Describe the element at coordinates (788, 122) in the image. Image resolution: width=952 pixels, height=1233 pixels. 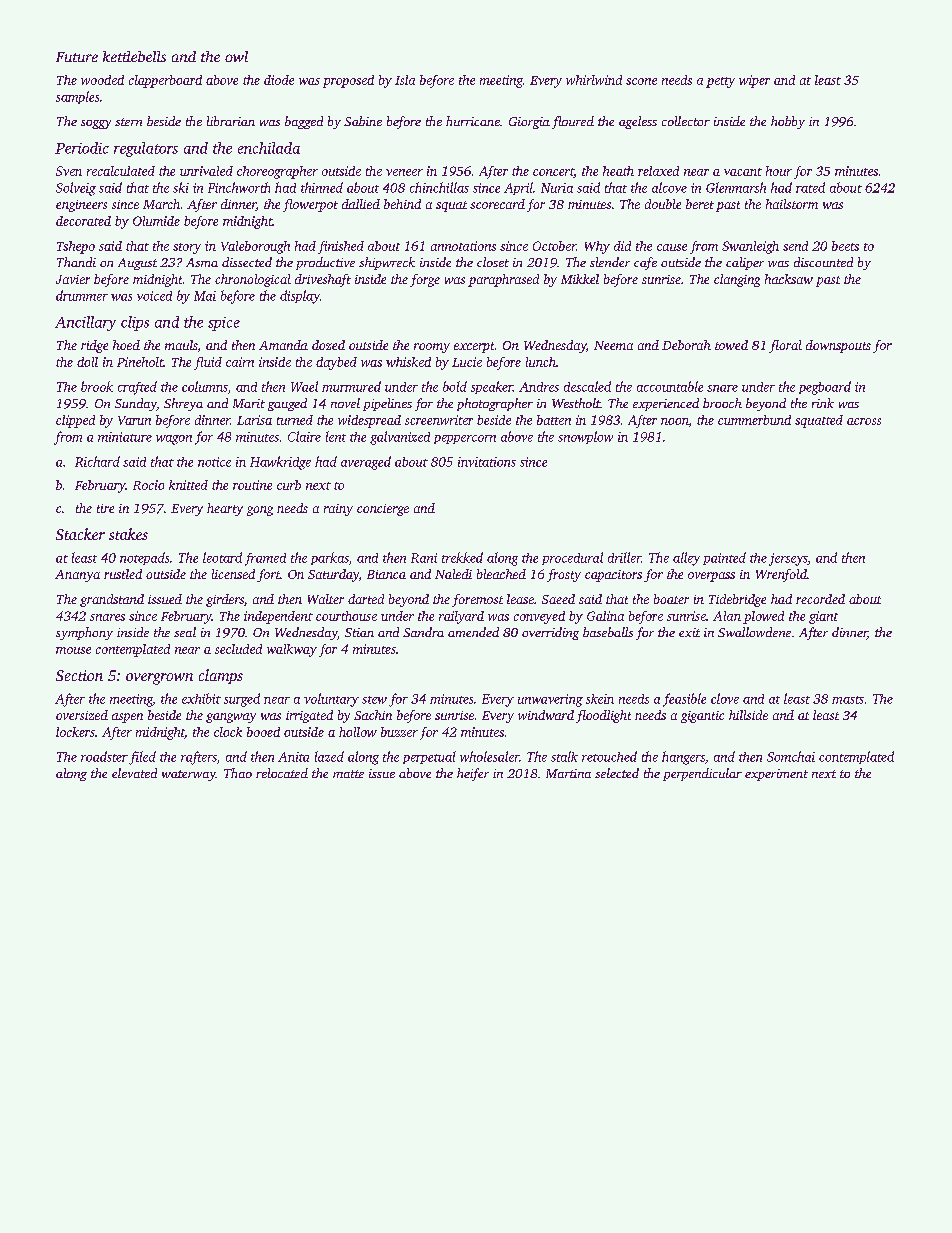
I see `hobby` at that location.
